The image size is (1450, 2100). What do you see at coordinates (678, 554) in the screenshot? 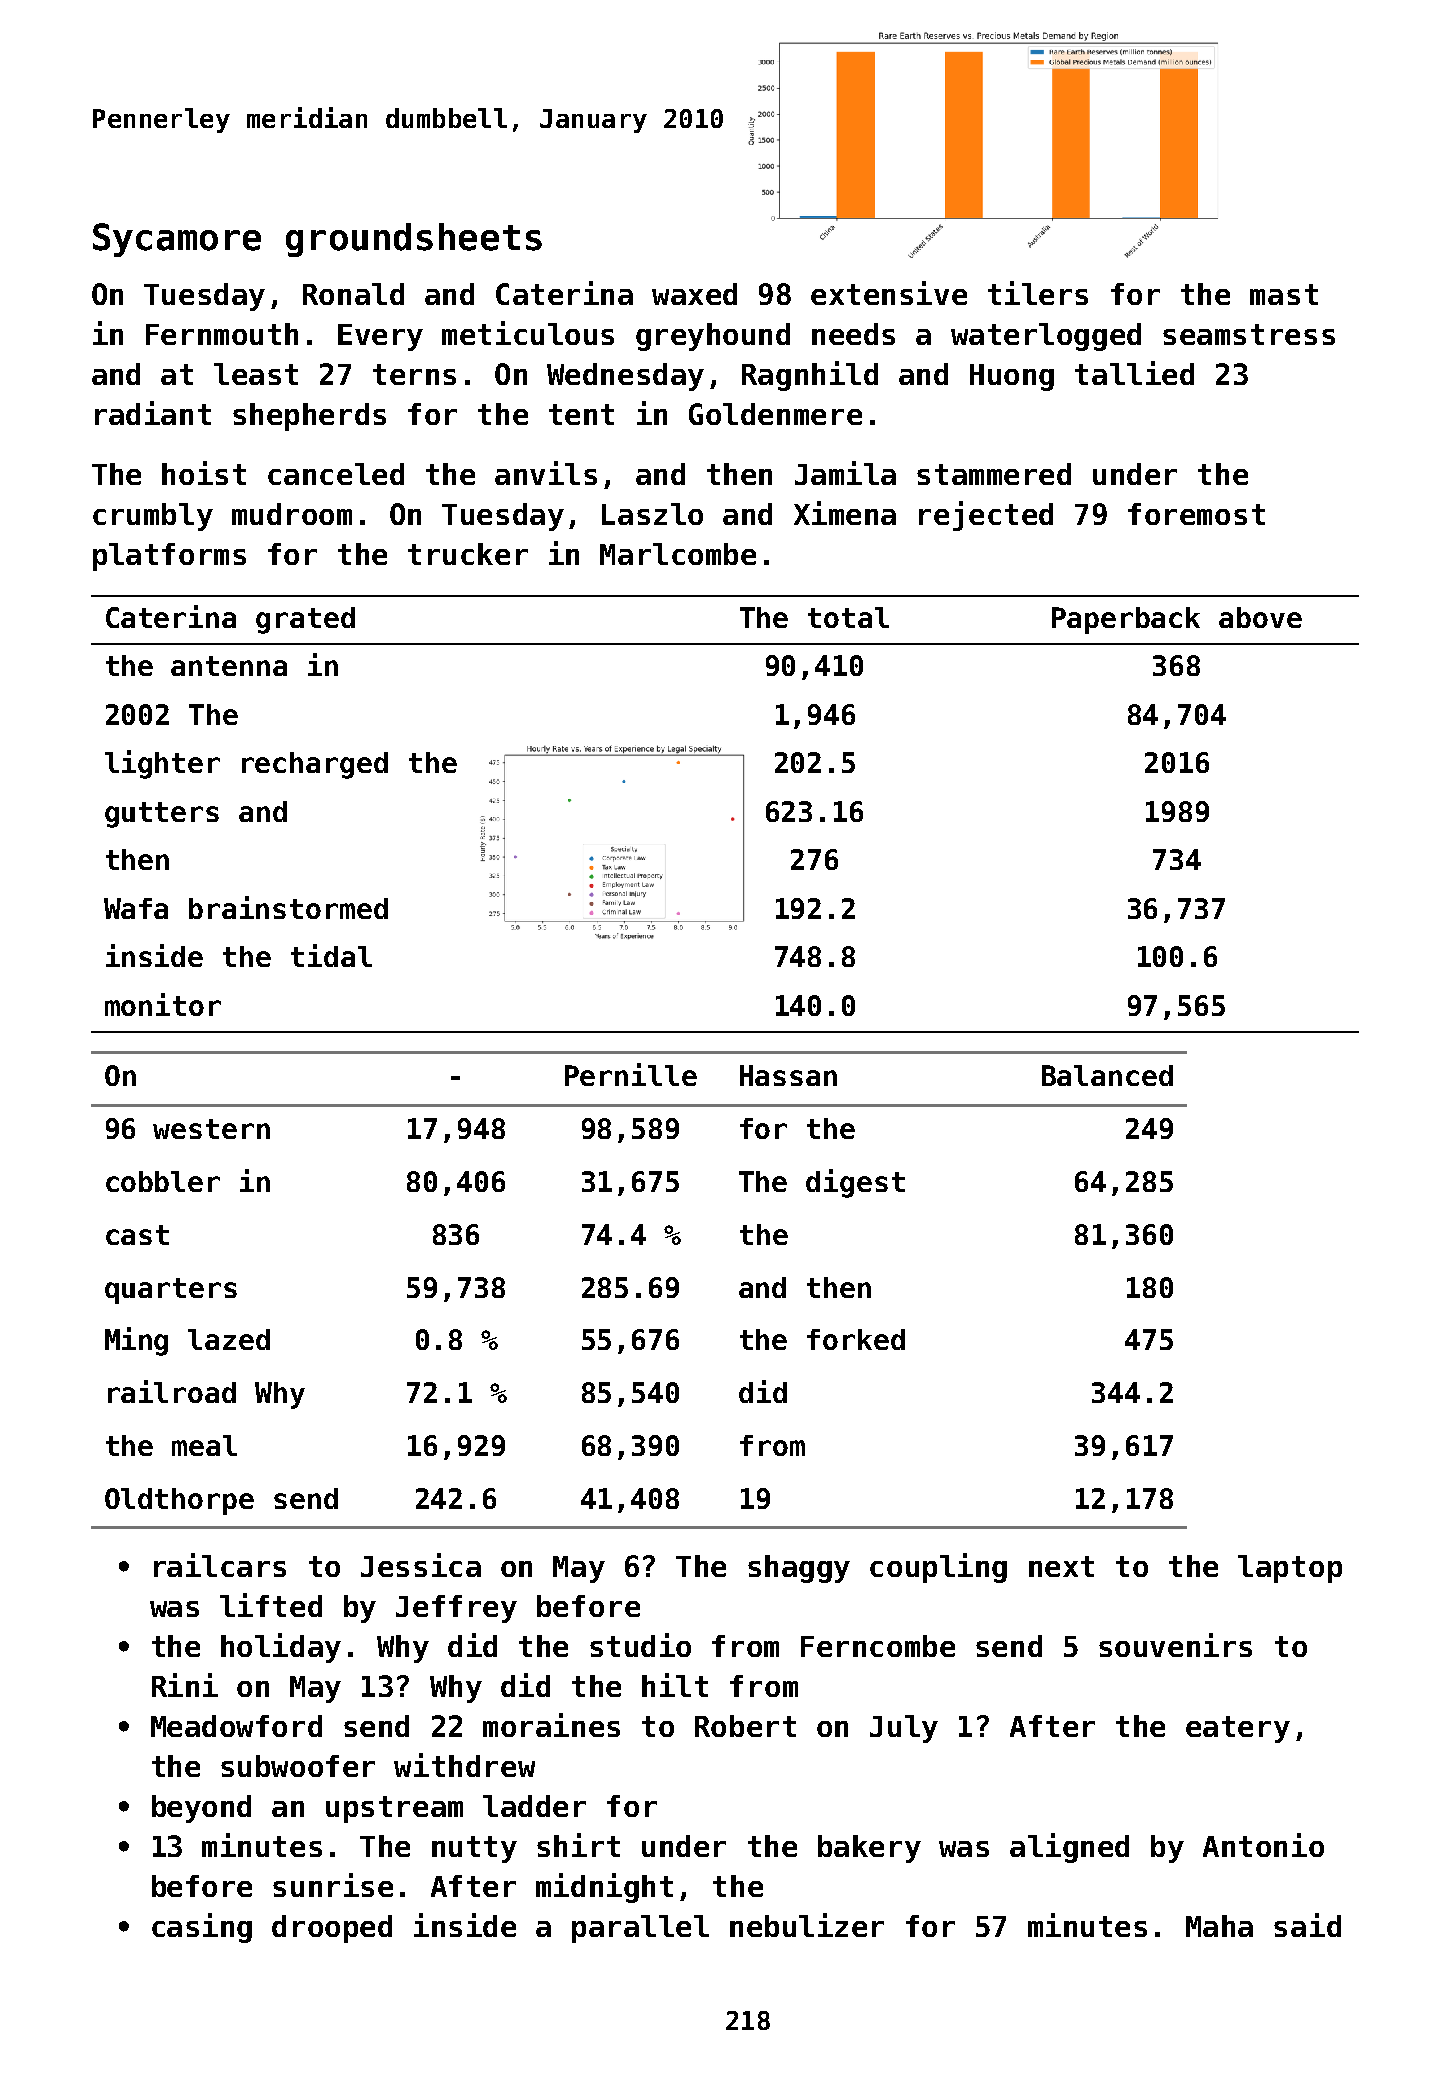
I see `Marlcombe` at bounding box center [678, 554].
